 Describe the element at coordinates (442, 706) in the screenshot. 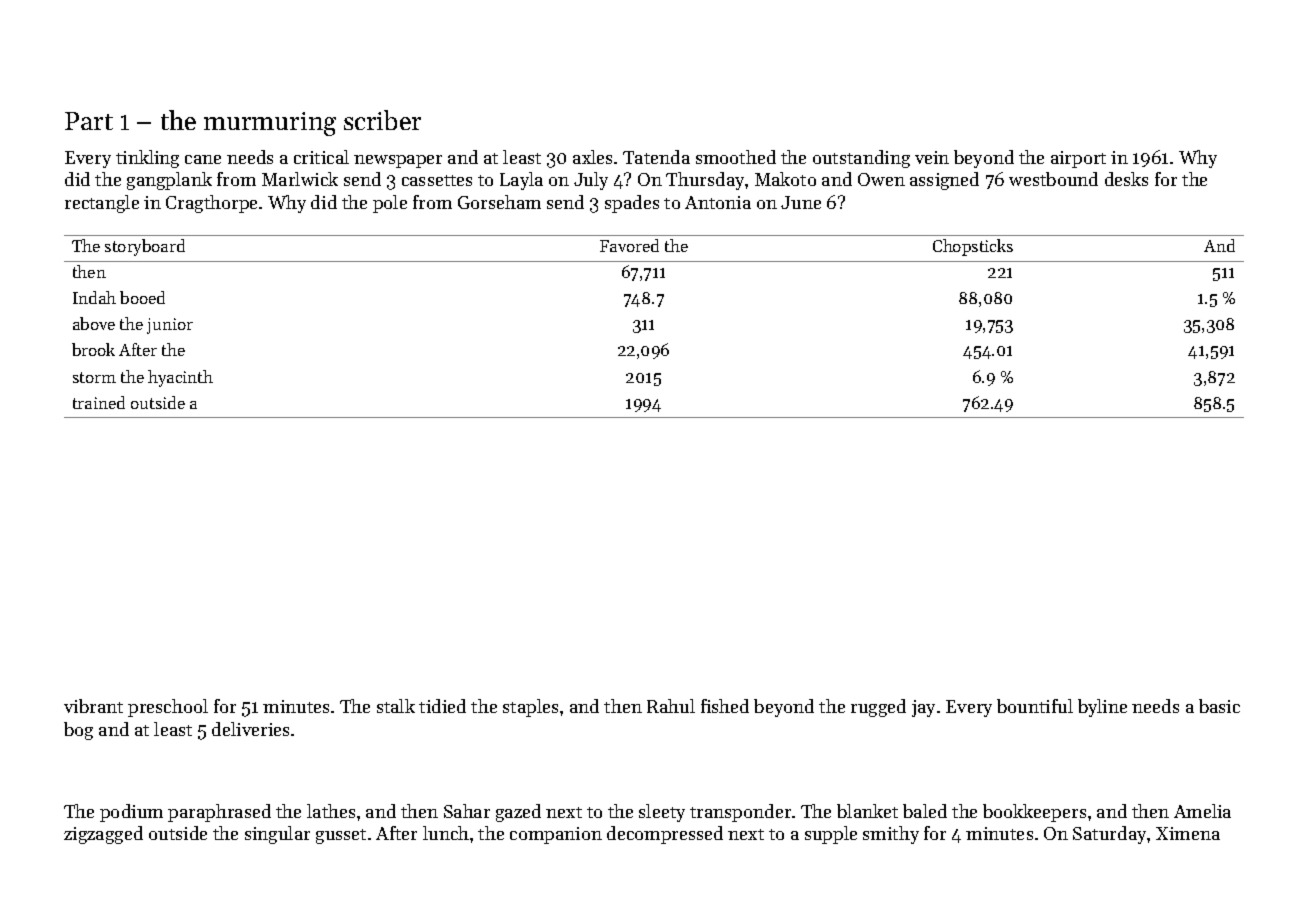

I see `tidied` at that location.
